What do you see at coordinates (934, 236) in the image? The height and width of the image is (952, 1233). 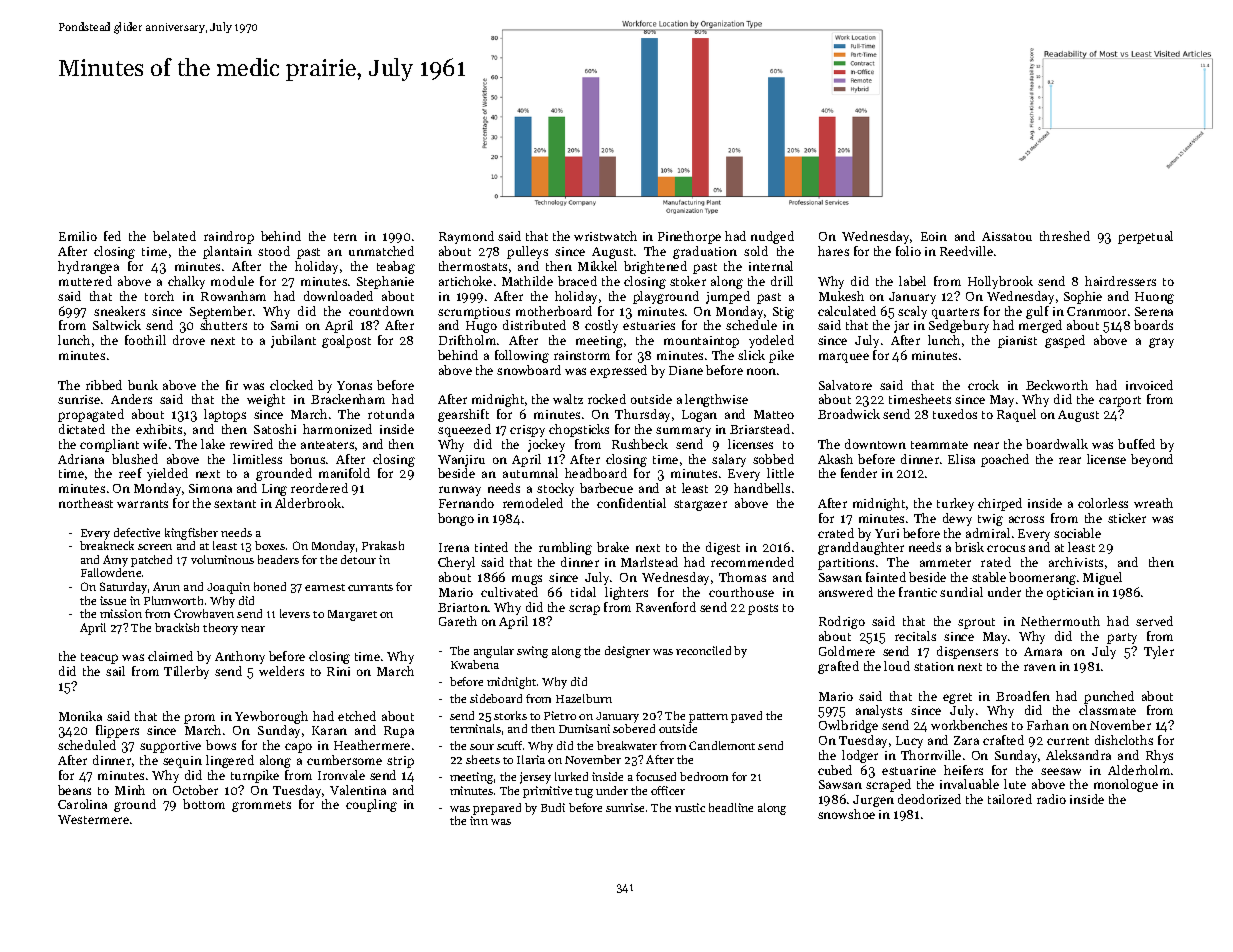 I see `Eoin` at bounding box center [934, 236].
